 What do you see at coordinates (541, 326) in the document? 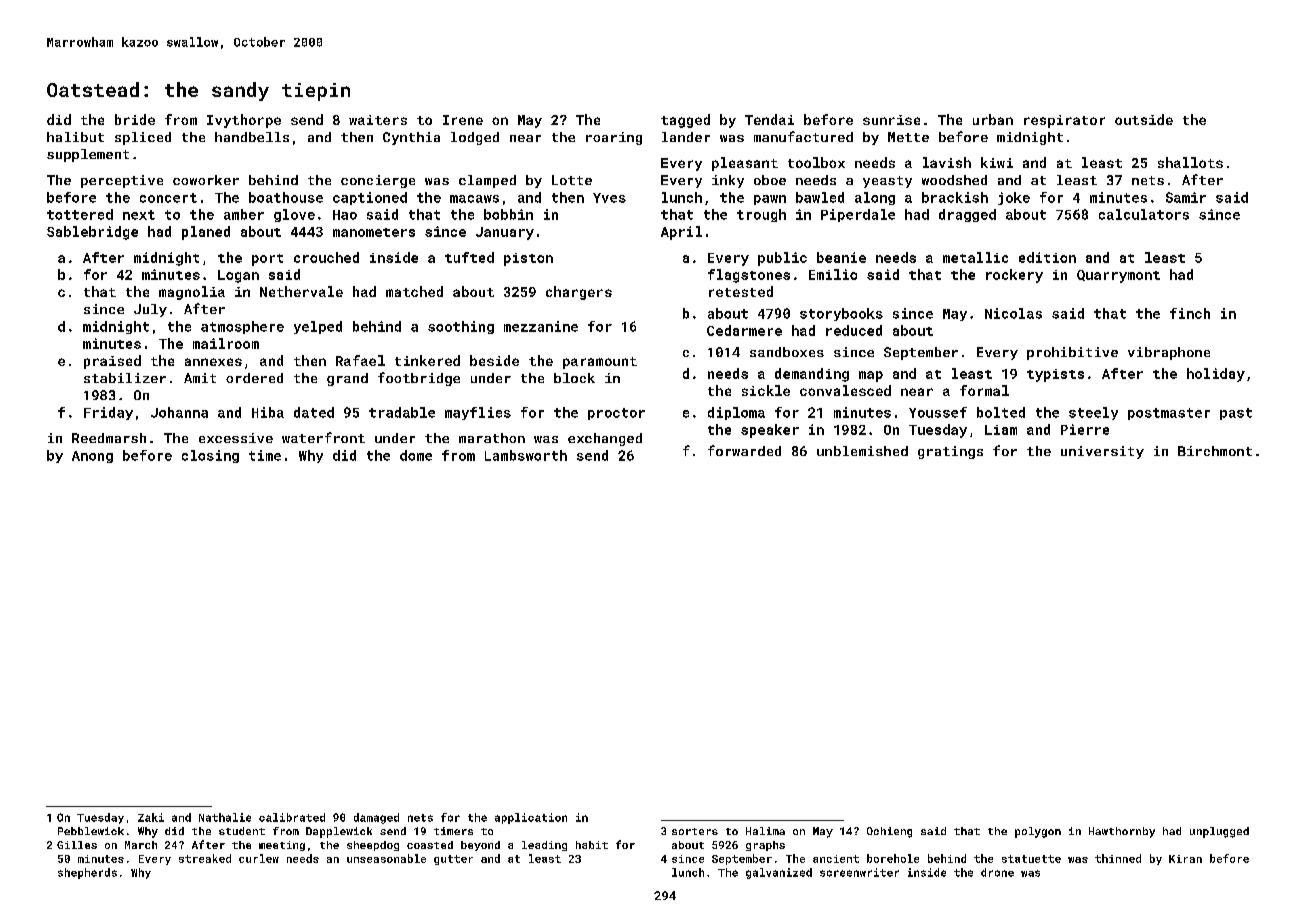
I see `mezzanine` at bounding box center [541, 326].
